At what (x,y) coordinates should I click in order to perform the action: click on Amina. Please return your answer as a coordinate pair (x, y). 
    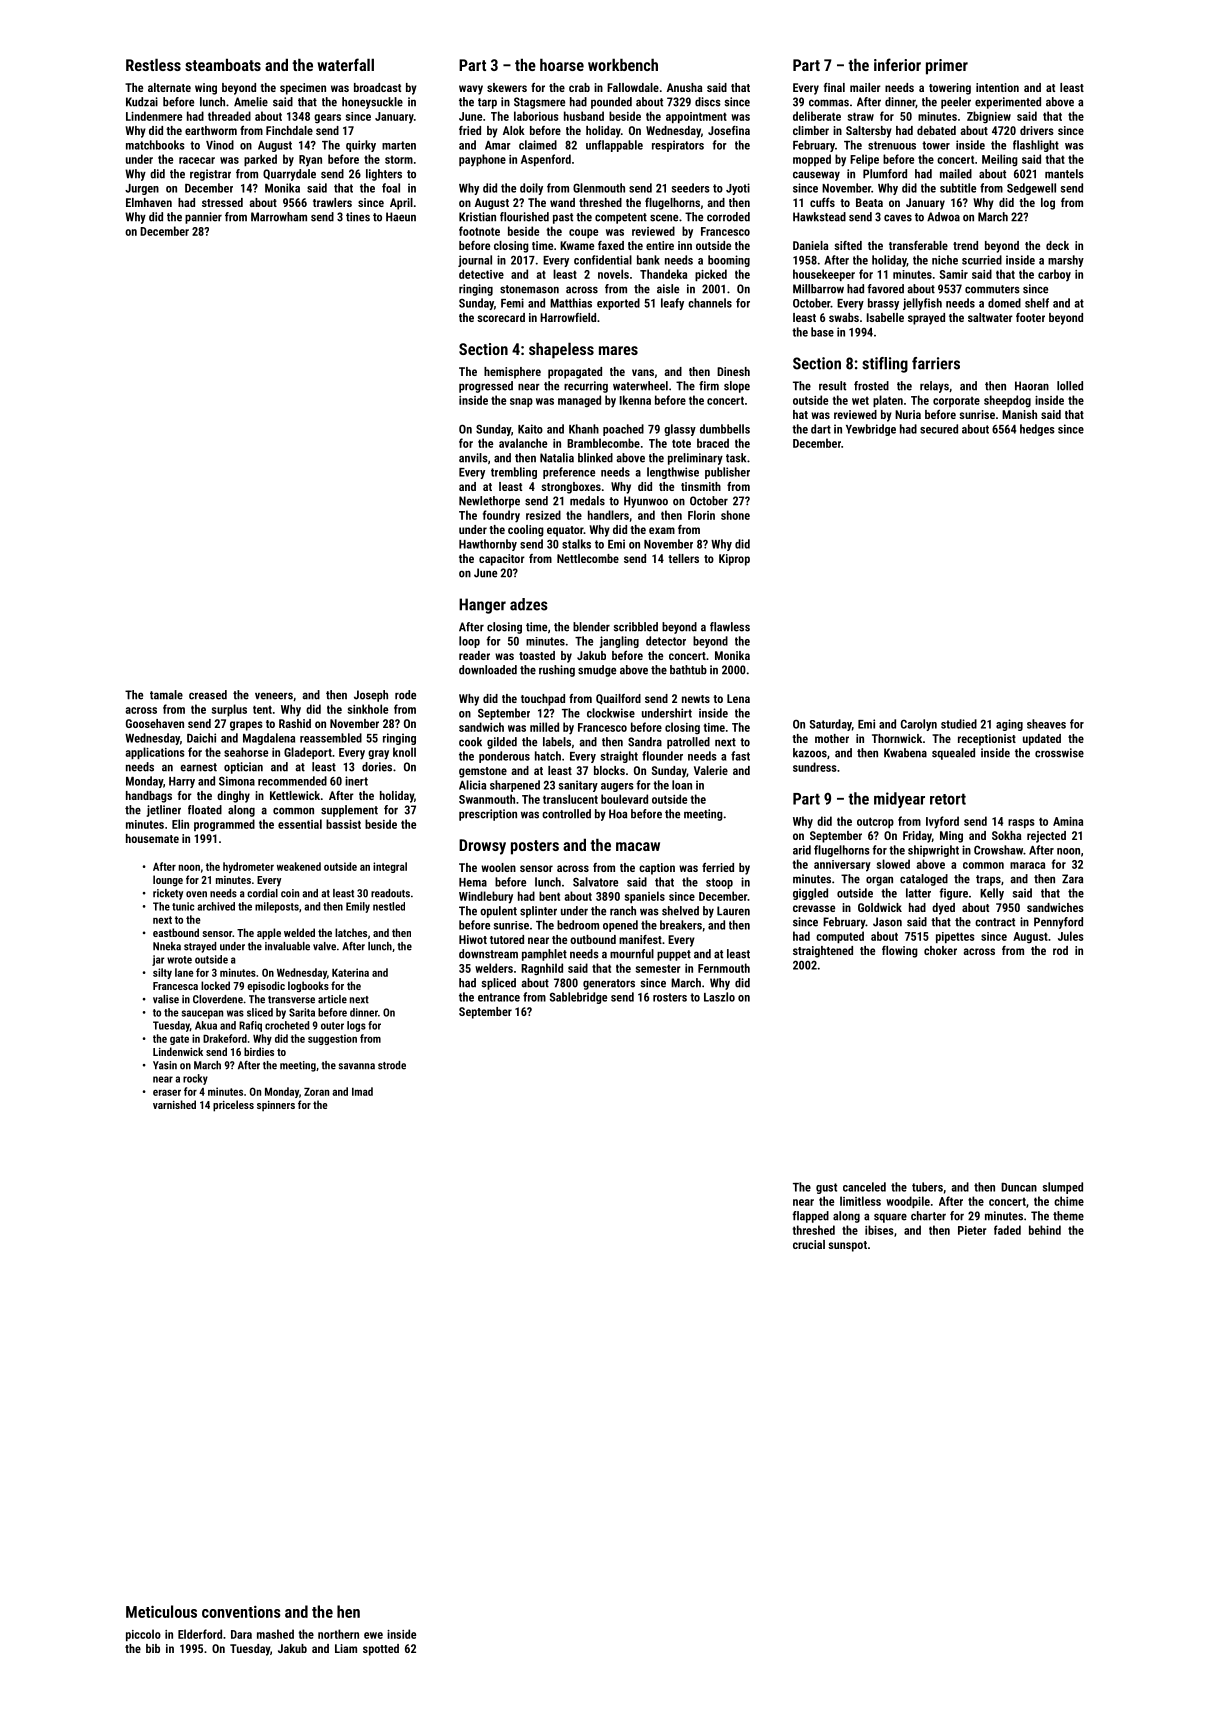
    Looking at the image, I should click on (1068, 821).
